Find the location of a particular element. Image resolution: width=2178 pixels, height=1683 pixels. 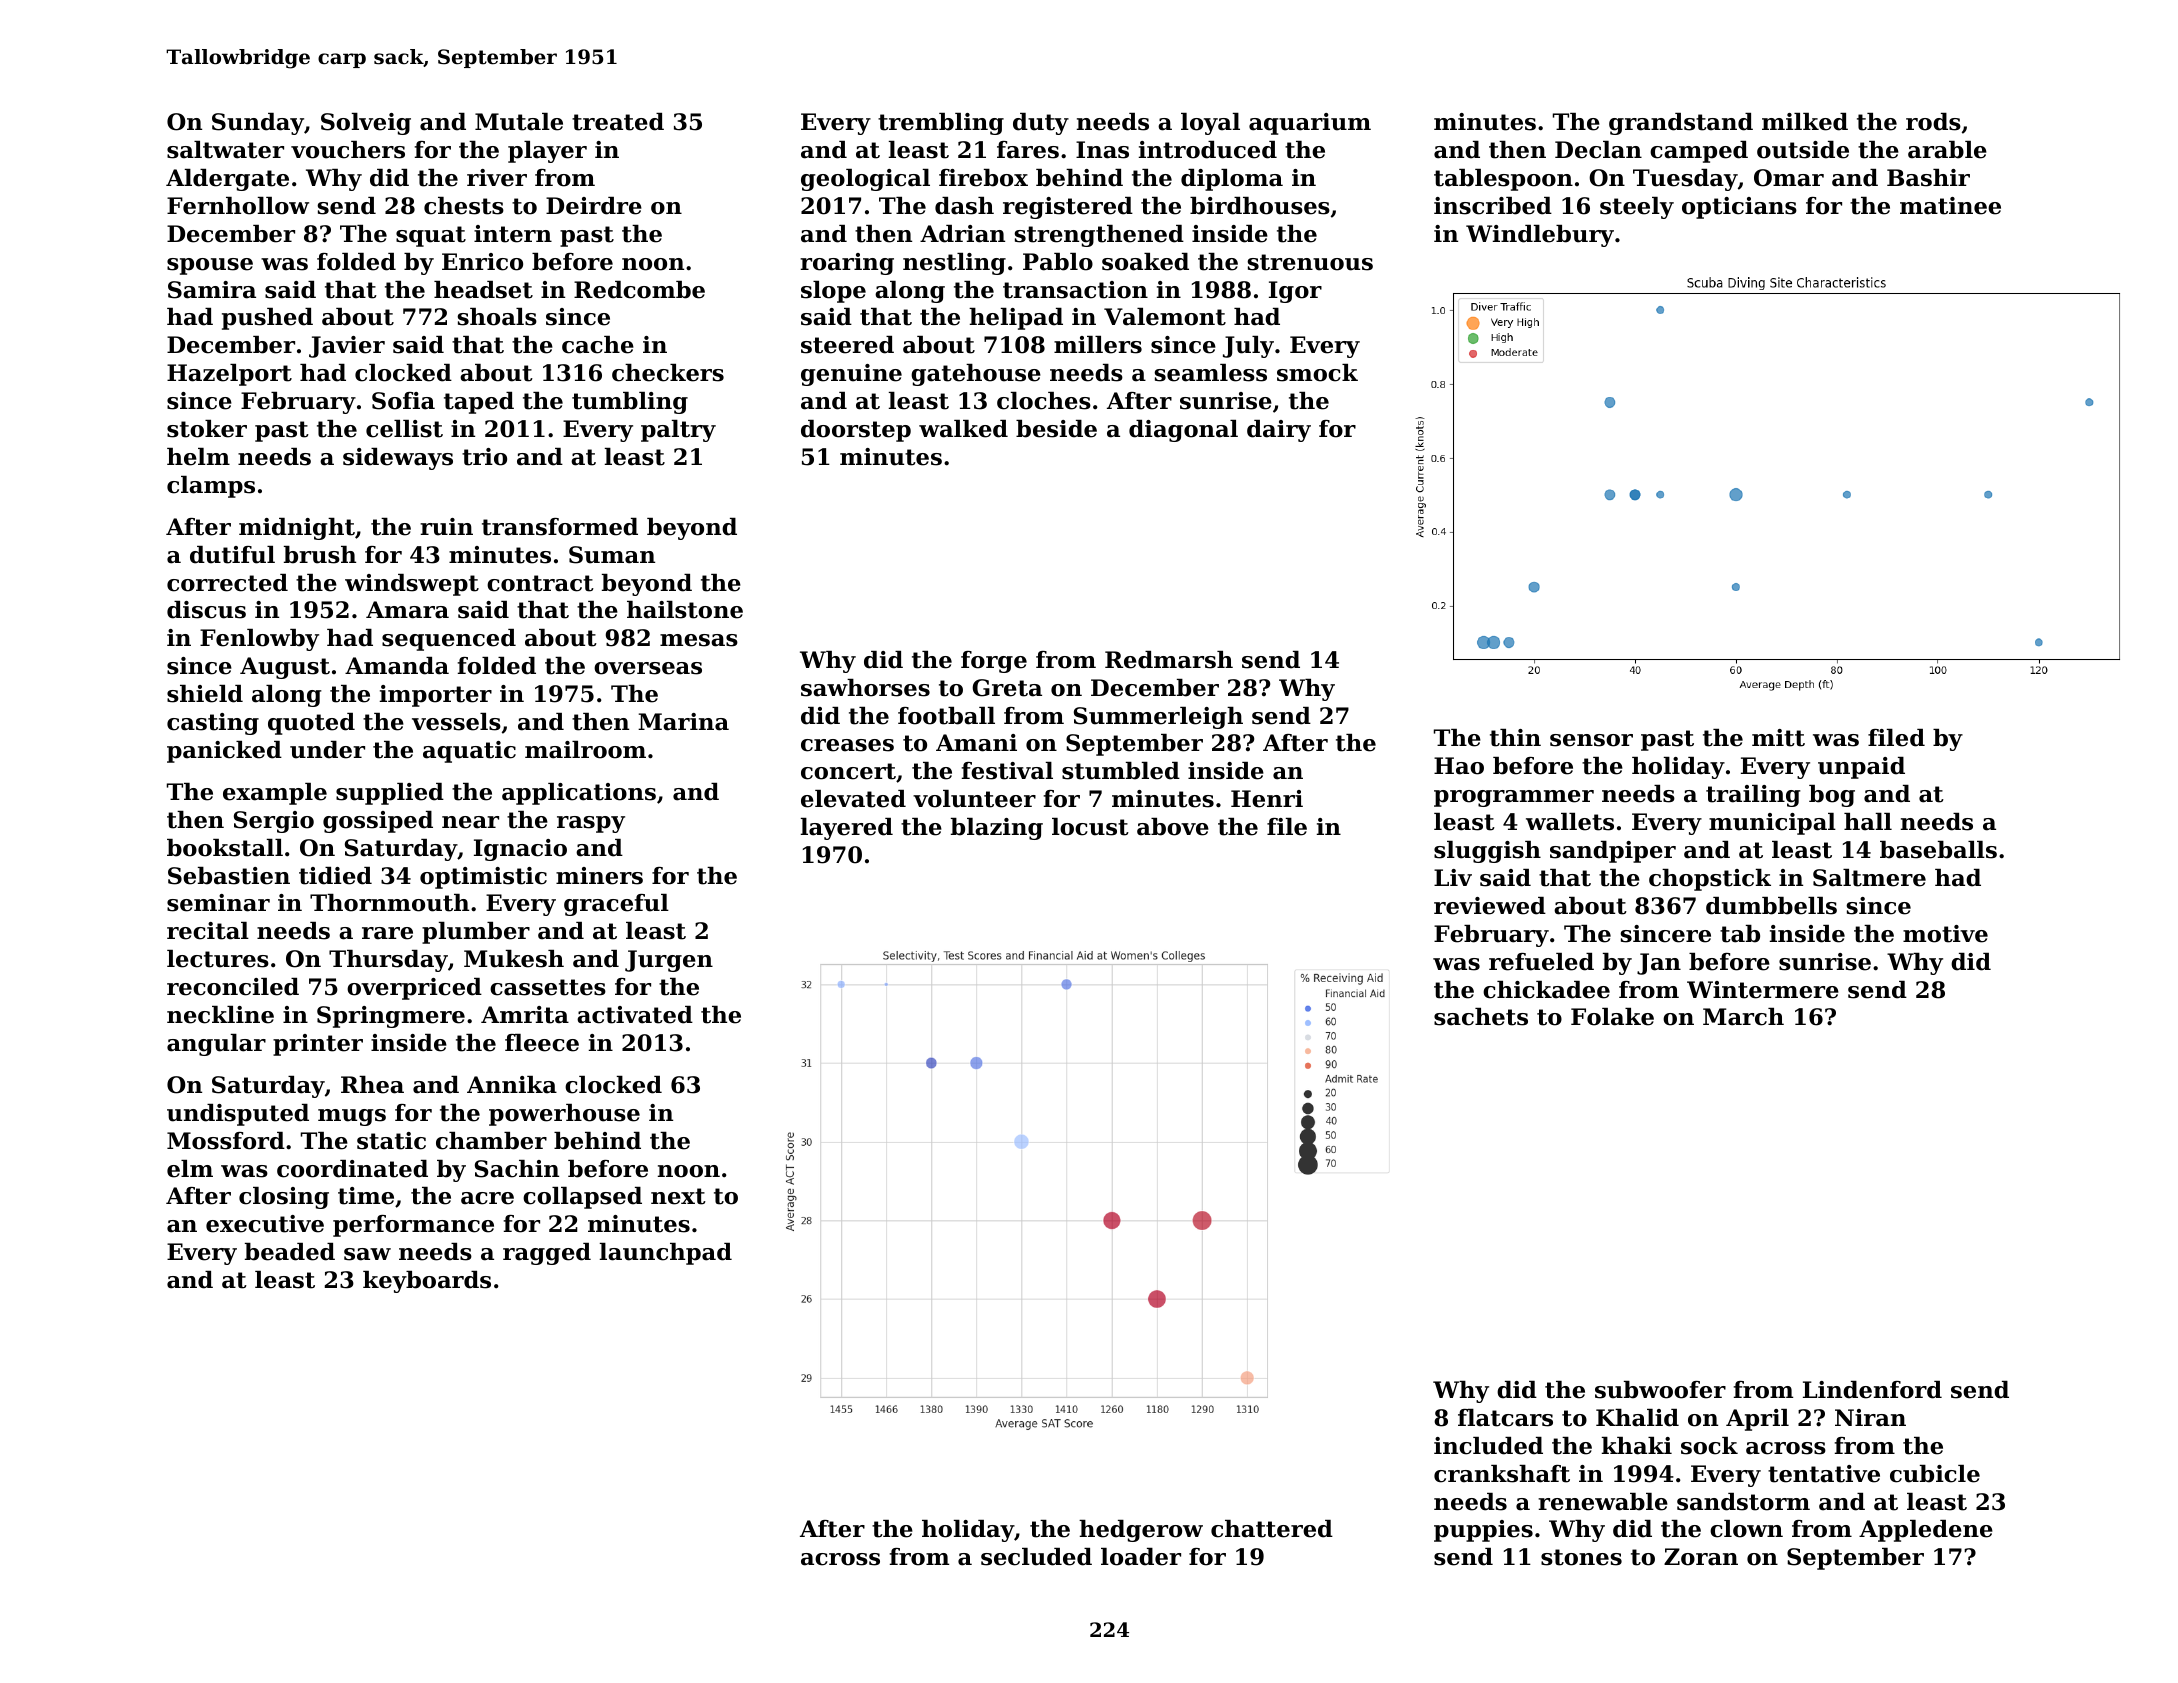

player is located at coordinates (547, 152).
